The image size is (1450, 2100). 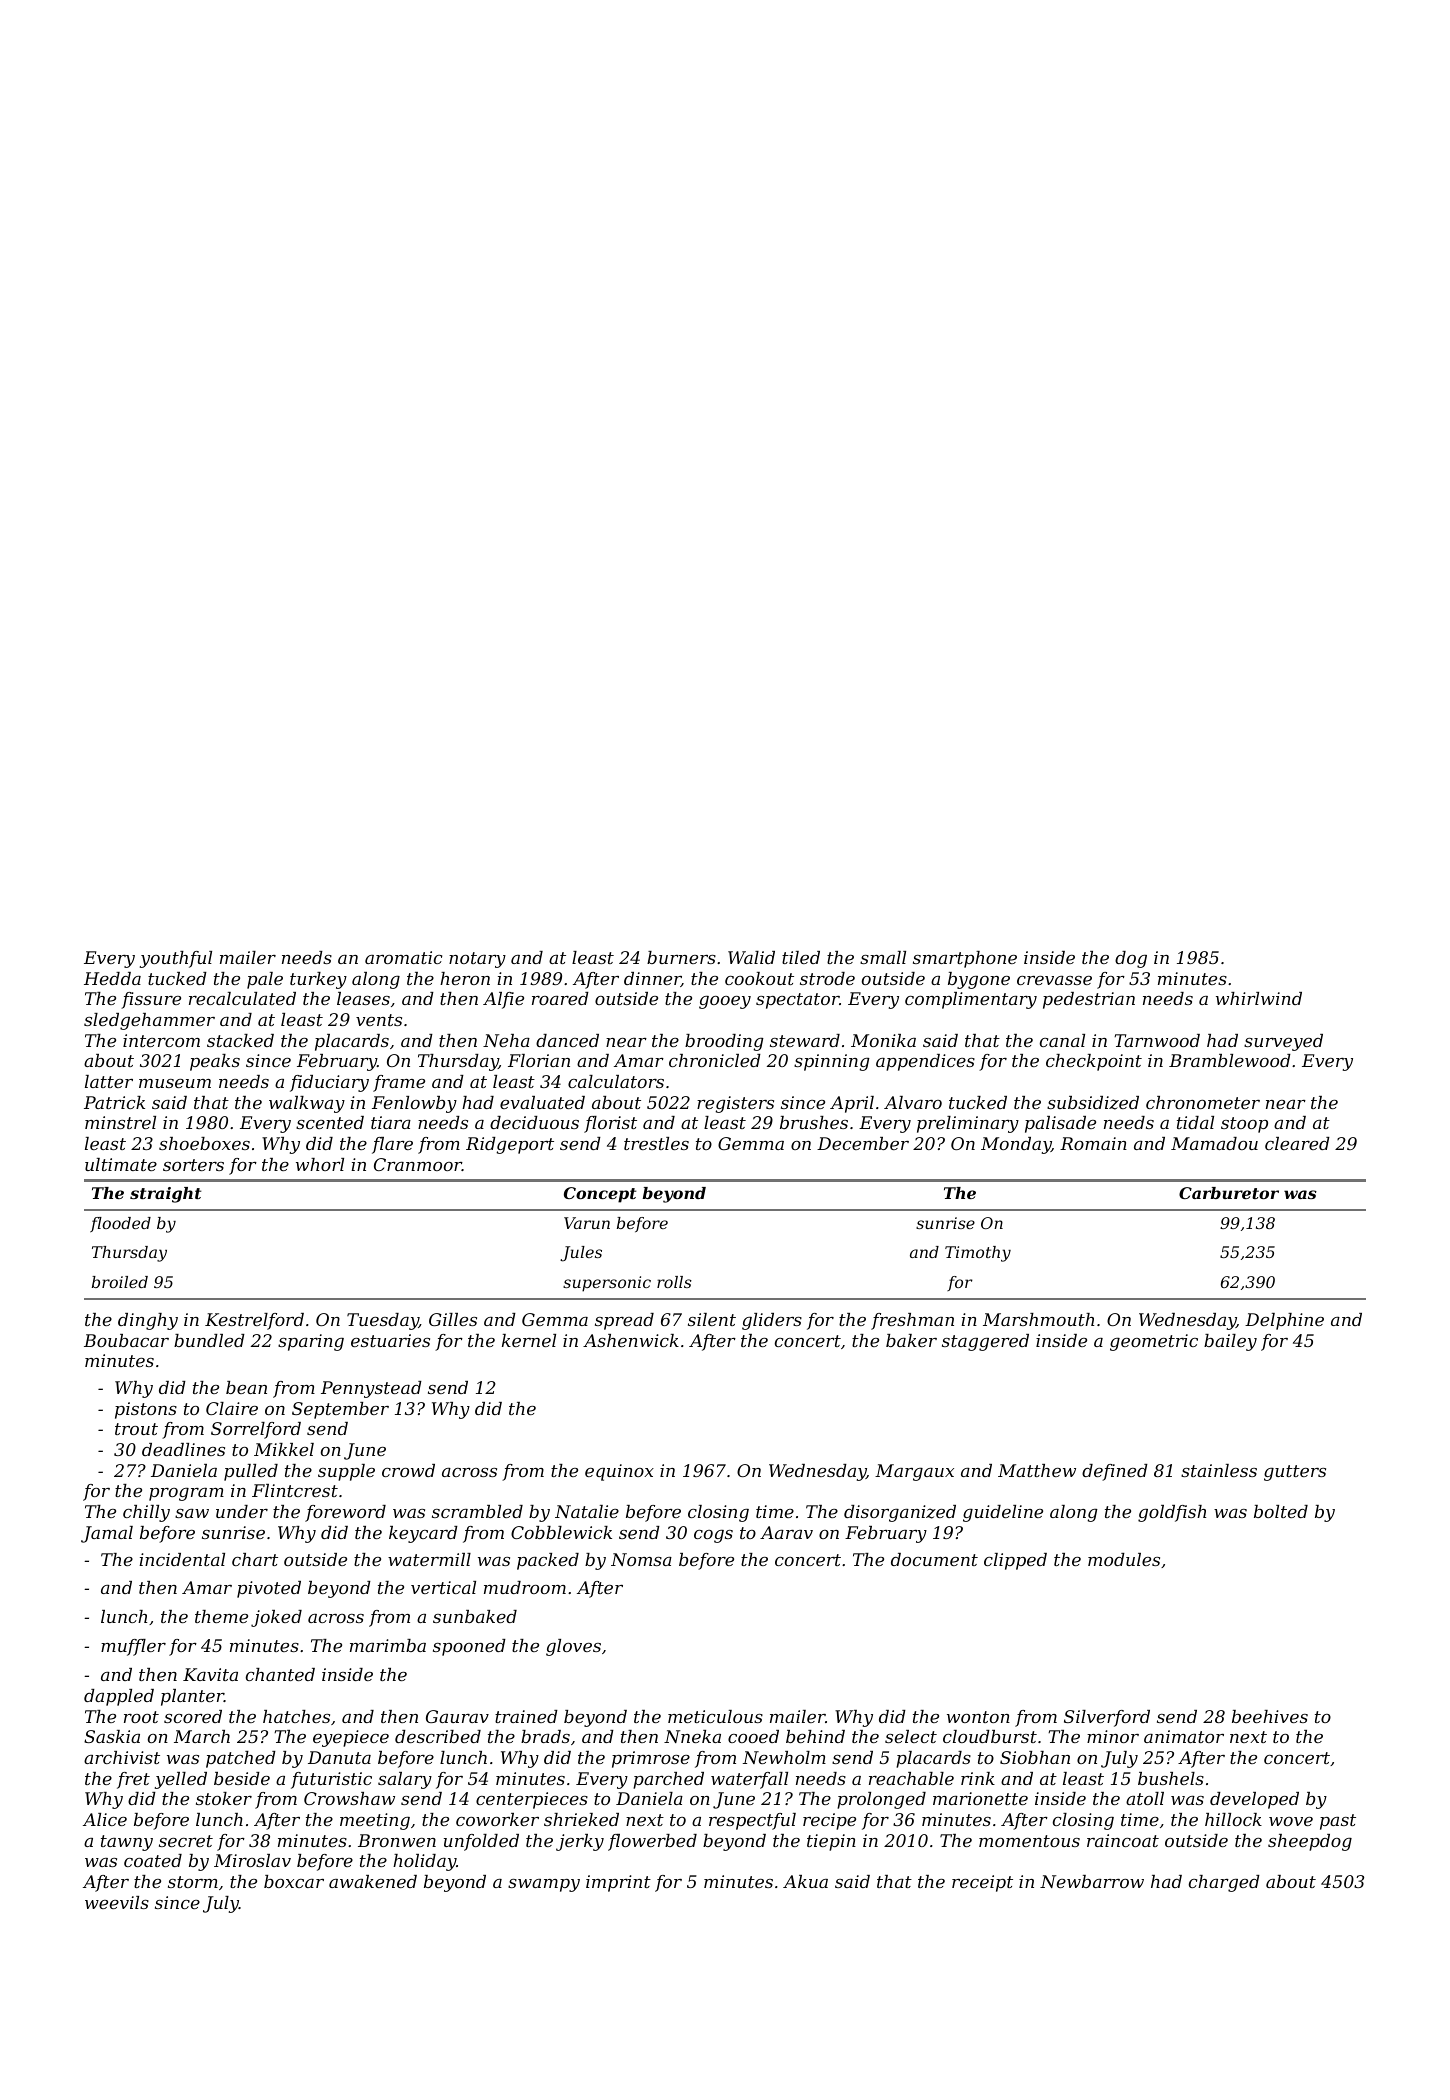 What do you see at coordinates (978, 1254) in the screenshot?
I see `Timothy` at bounding box center [978, 1254].
